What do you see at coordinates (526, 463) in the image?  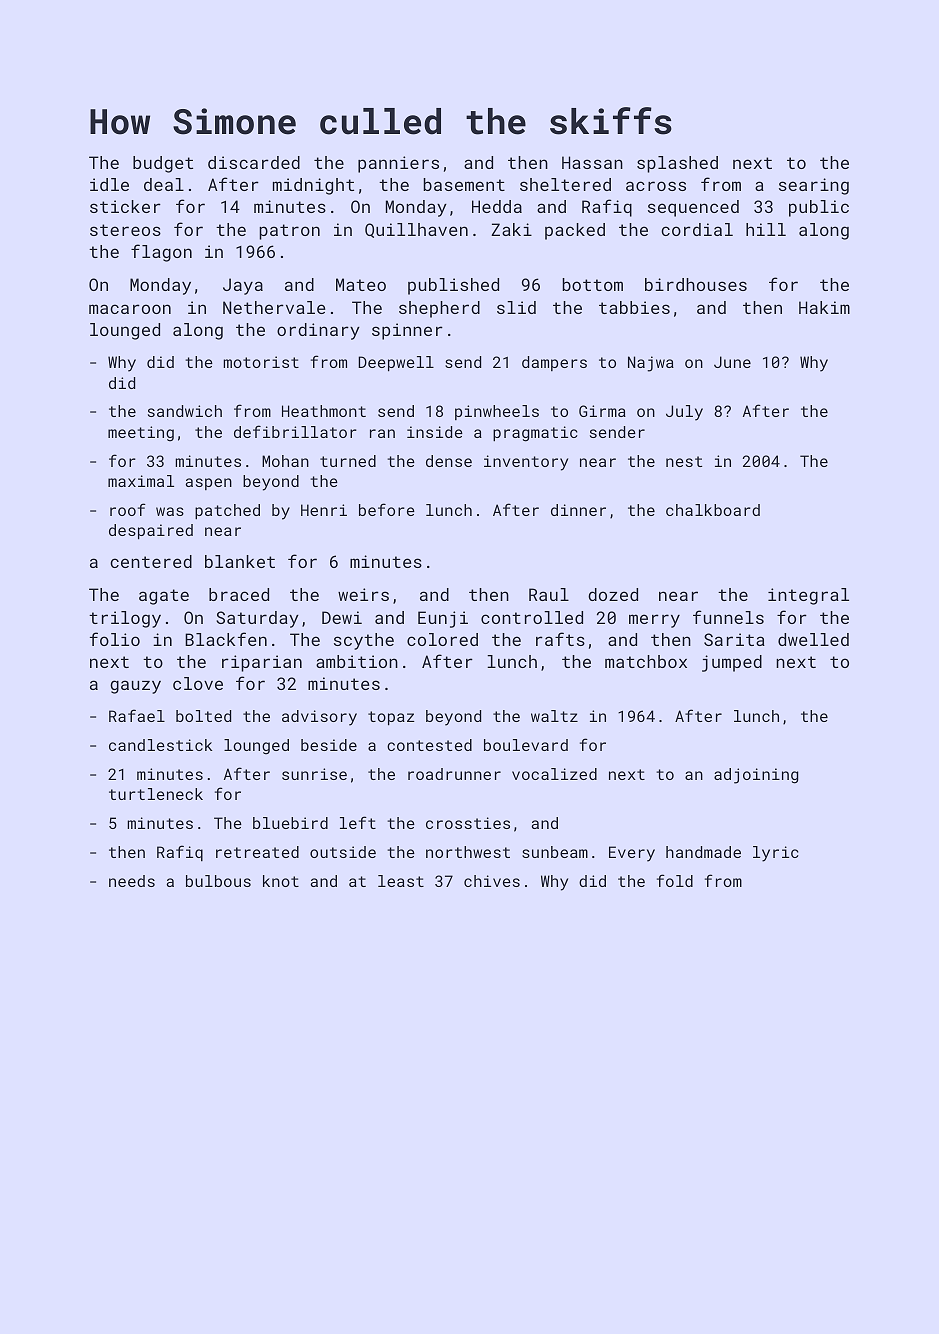 I see `inventory` at bounding box center [526, 463].
